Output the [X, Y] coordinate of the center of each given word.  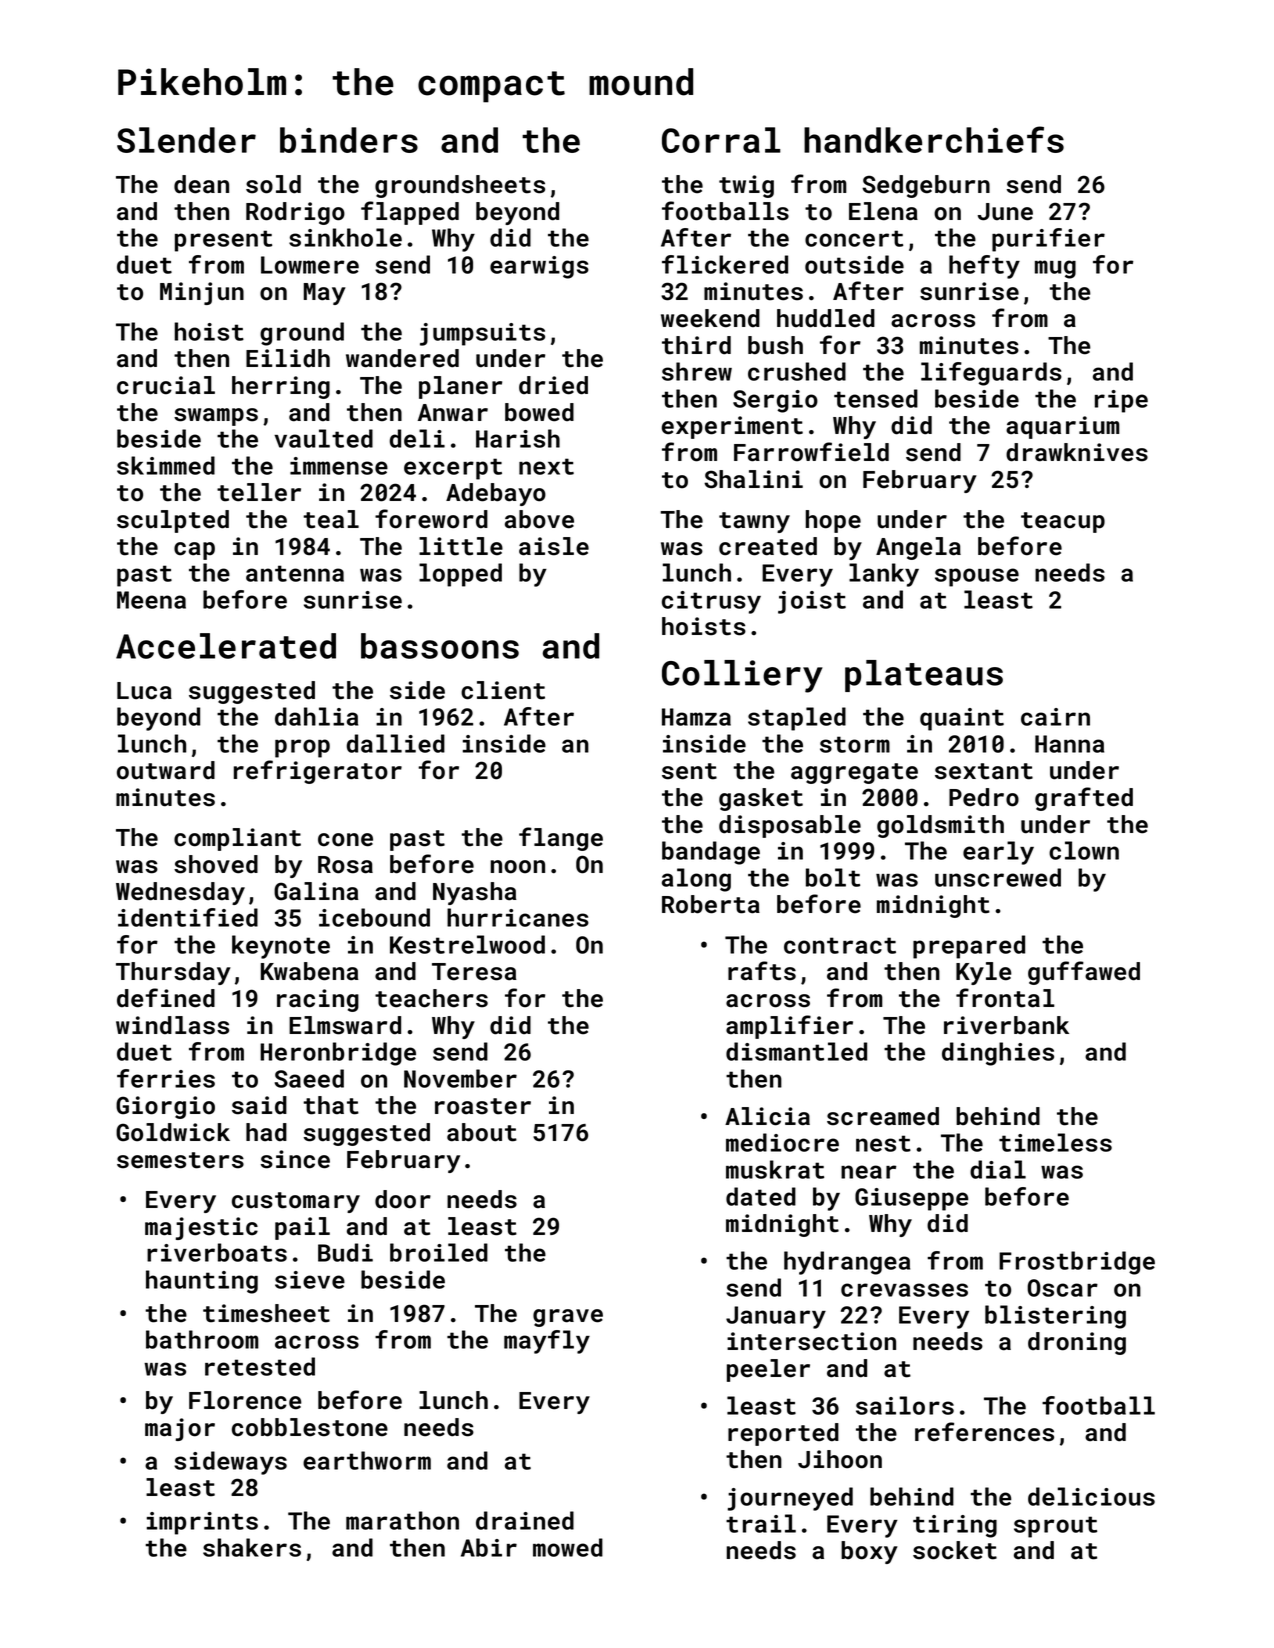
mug [1055, 269]
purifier [1048, 240]
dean [201, 184]
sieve [310, 1280]
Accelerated [226, 646]
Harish [518, 438]
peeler [768, 1370]
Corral [721, 140]
